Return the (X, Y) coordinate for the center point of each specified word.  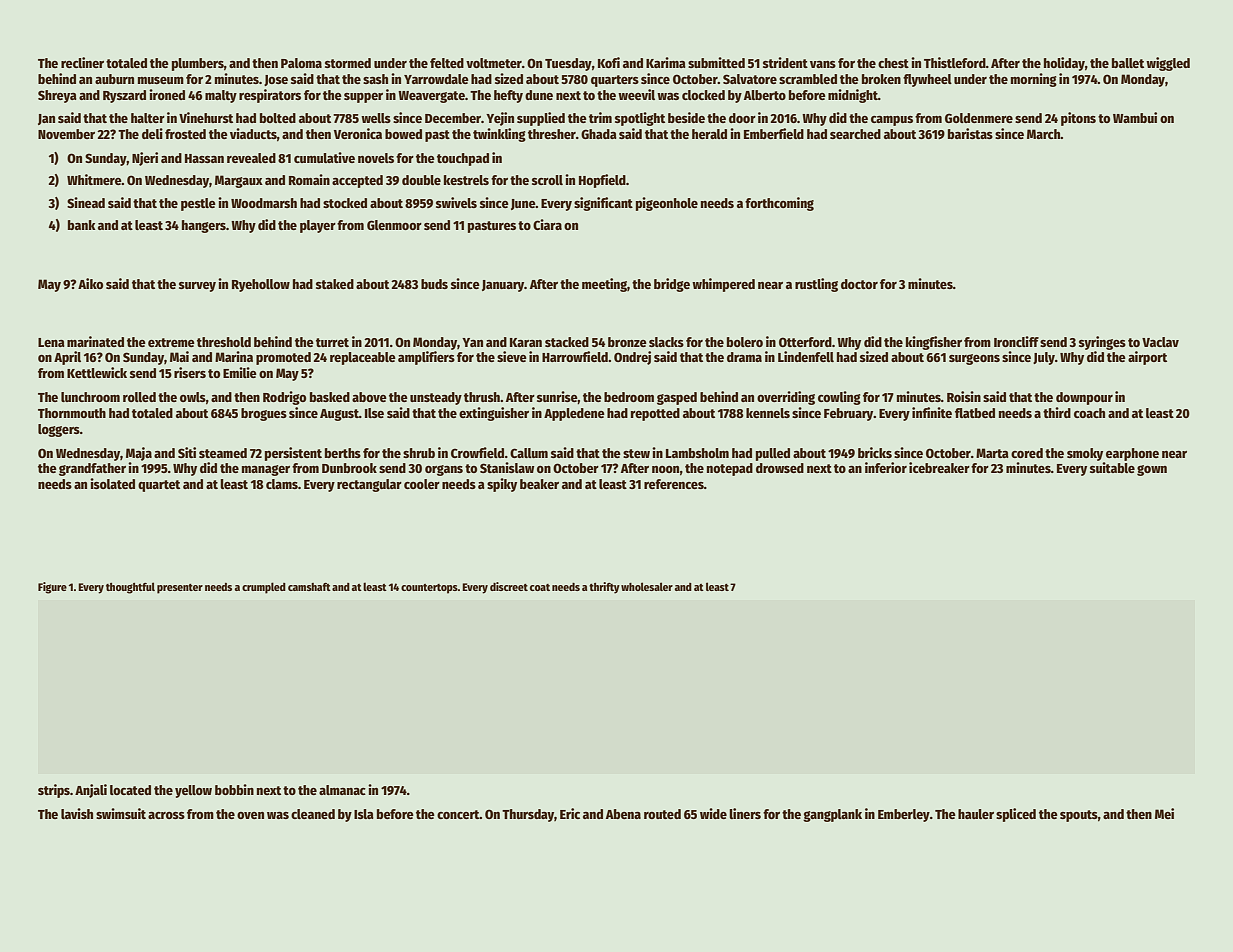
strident (785, 62)
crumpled (264, 588)
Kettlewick (97, 372)
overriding (786, 398)
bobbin (234, 789)
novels (376, 158)
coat (540, 587)
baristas (970, 133)
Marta (992, 453)
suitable (1112, 467)
